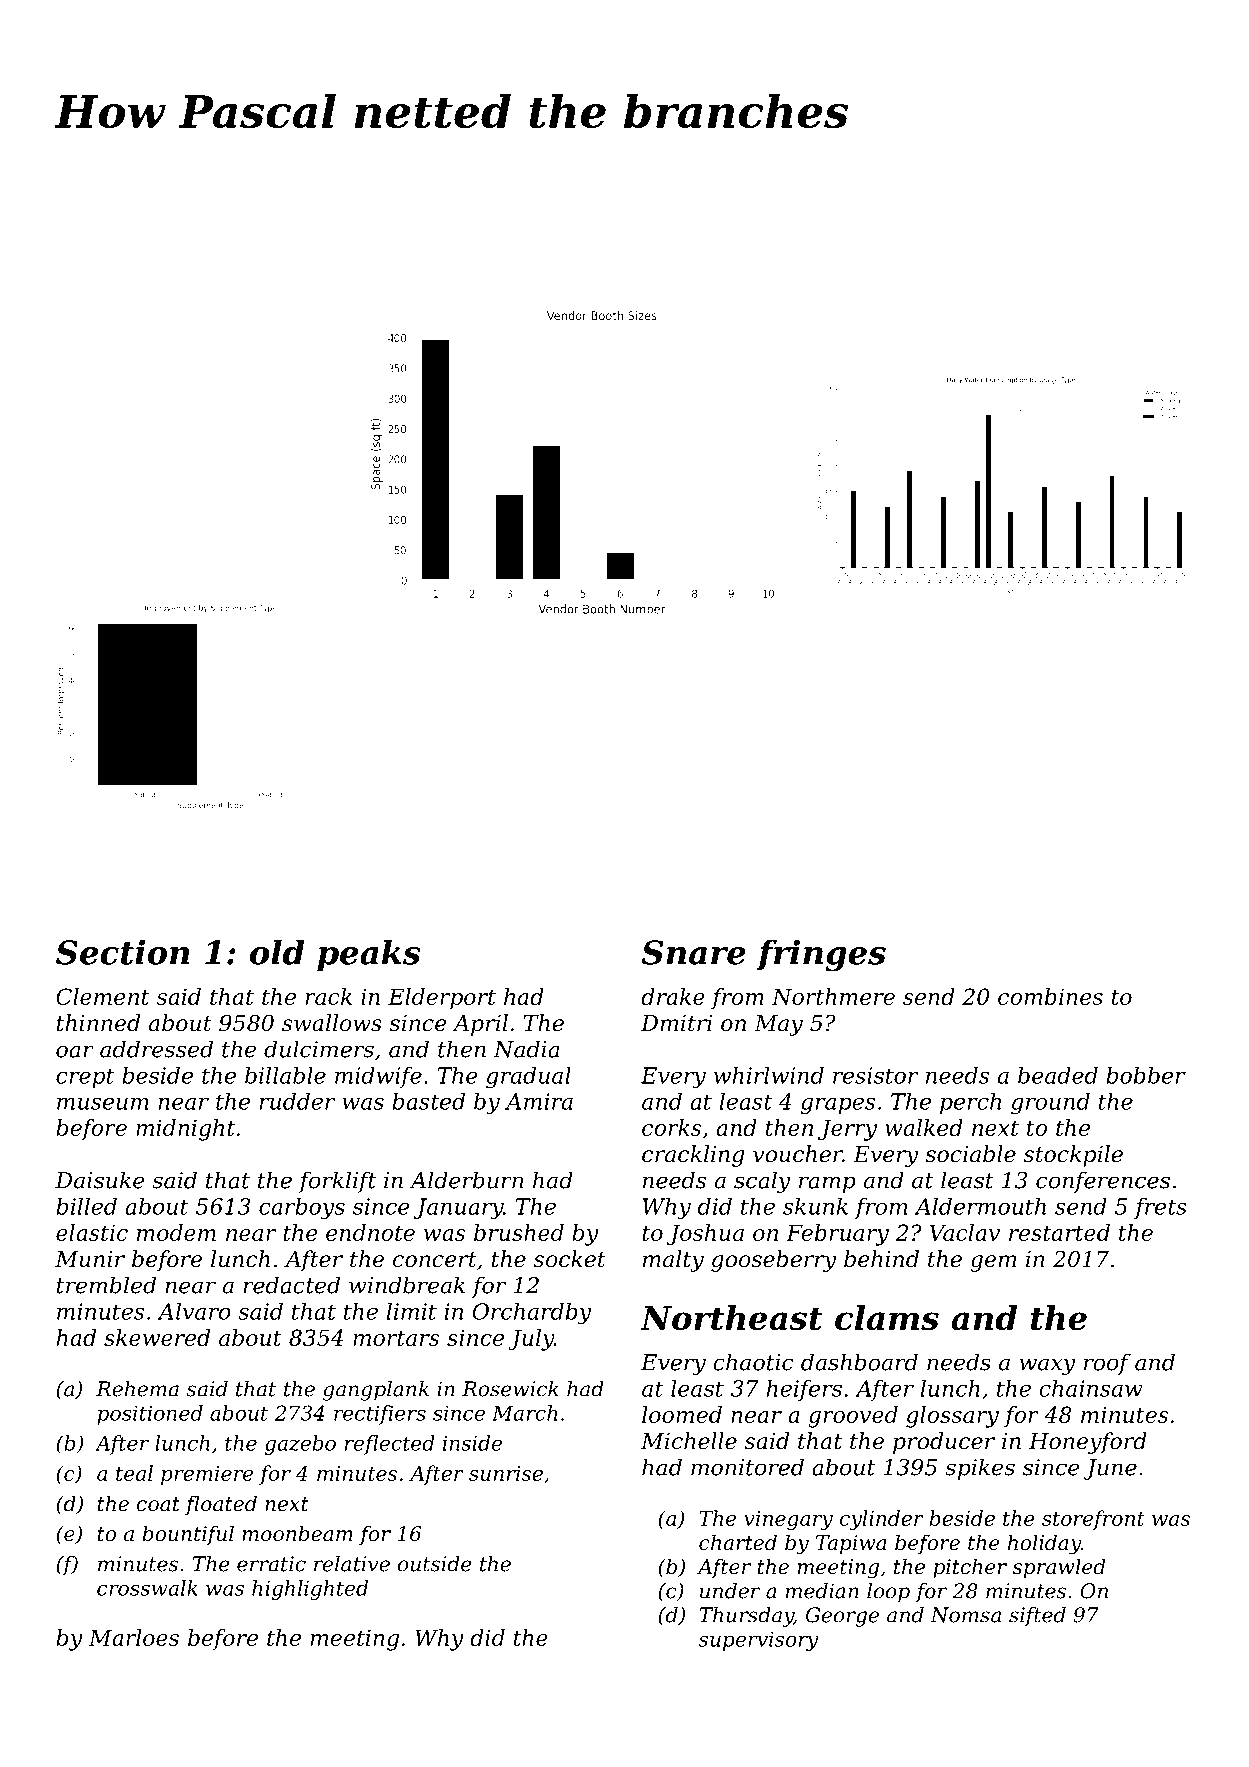  Describe the element at coordinates (157, 1337) in the document. I see `skewered` at that location.
